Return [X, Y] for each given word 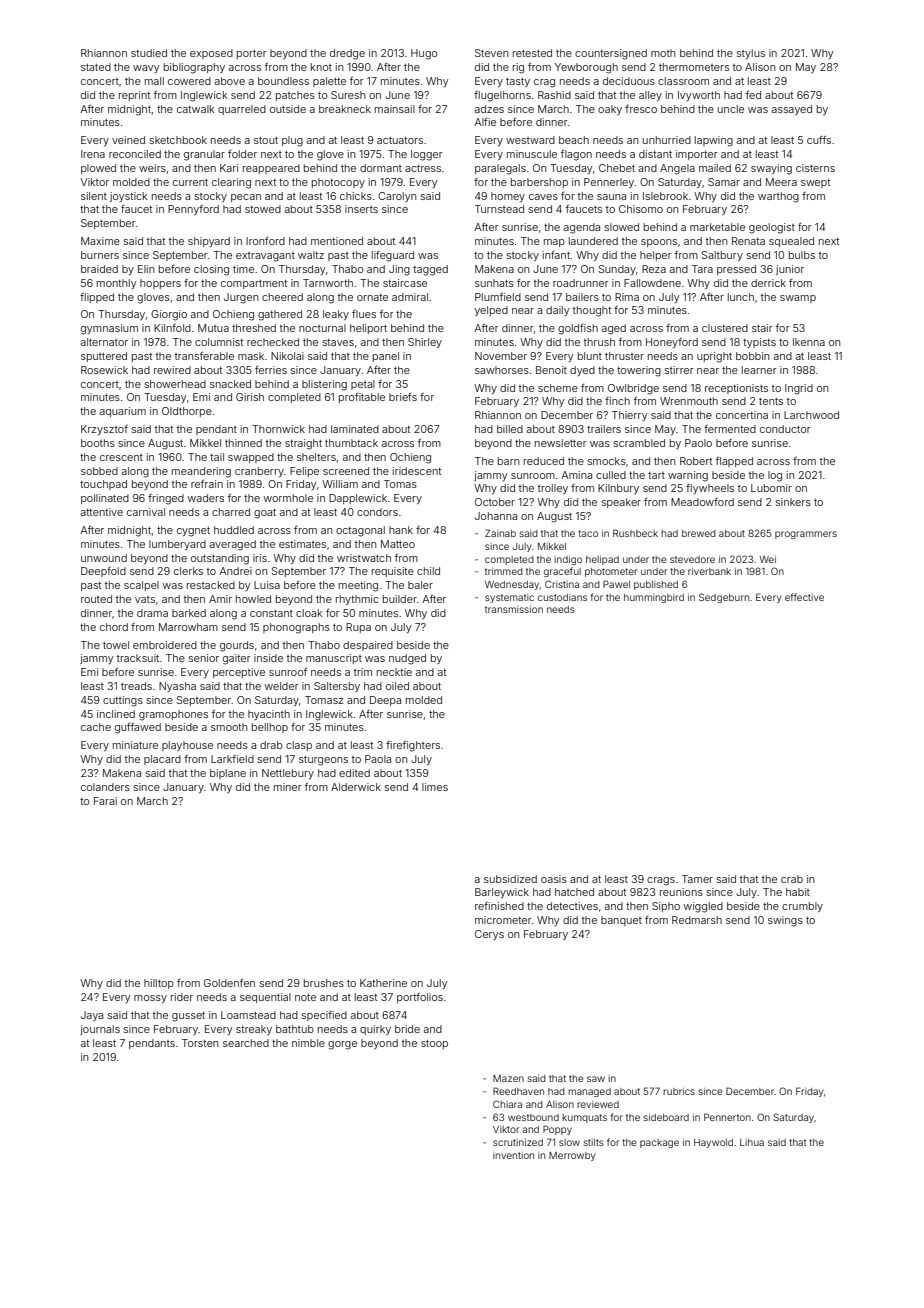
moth [663, 53]
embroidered [165, 645]
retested [532, 53]
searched [246, 1043]
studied [149, 53]
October [495, 502]
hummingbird [654, 598]
